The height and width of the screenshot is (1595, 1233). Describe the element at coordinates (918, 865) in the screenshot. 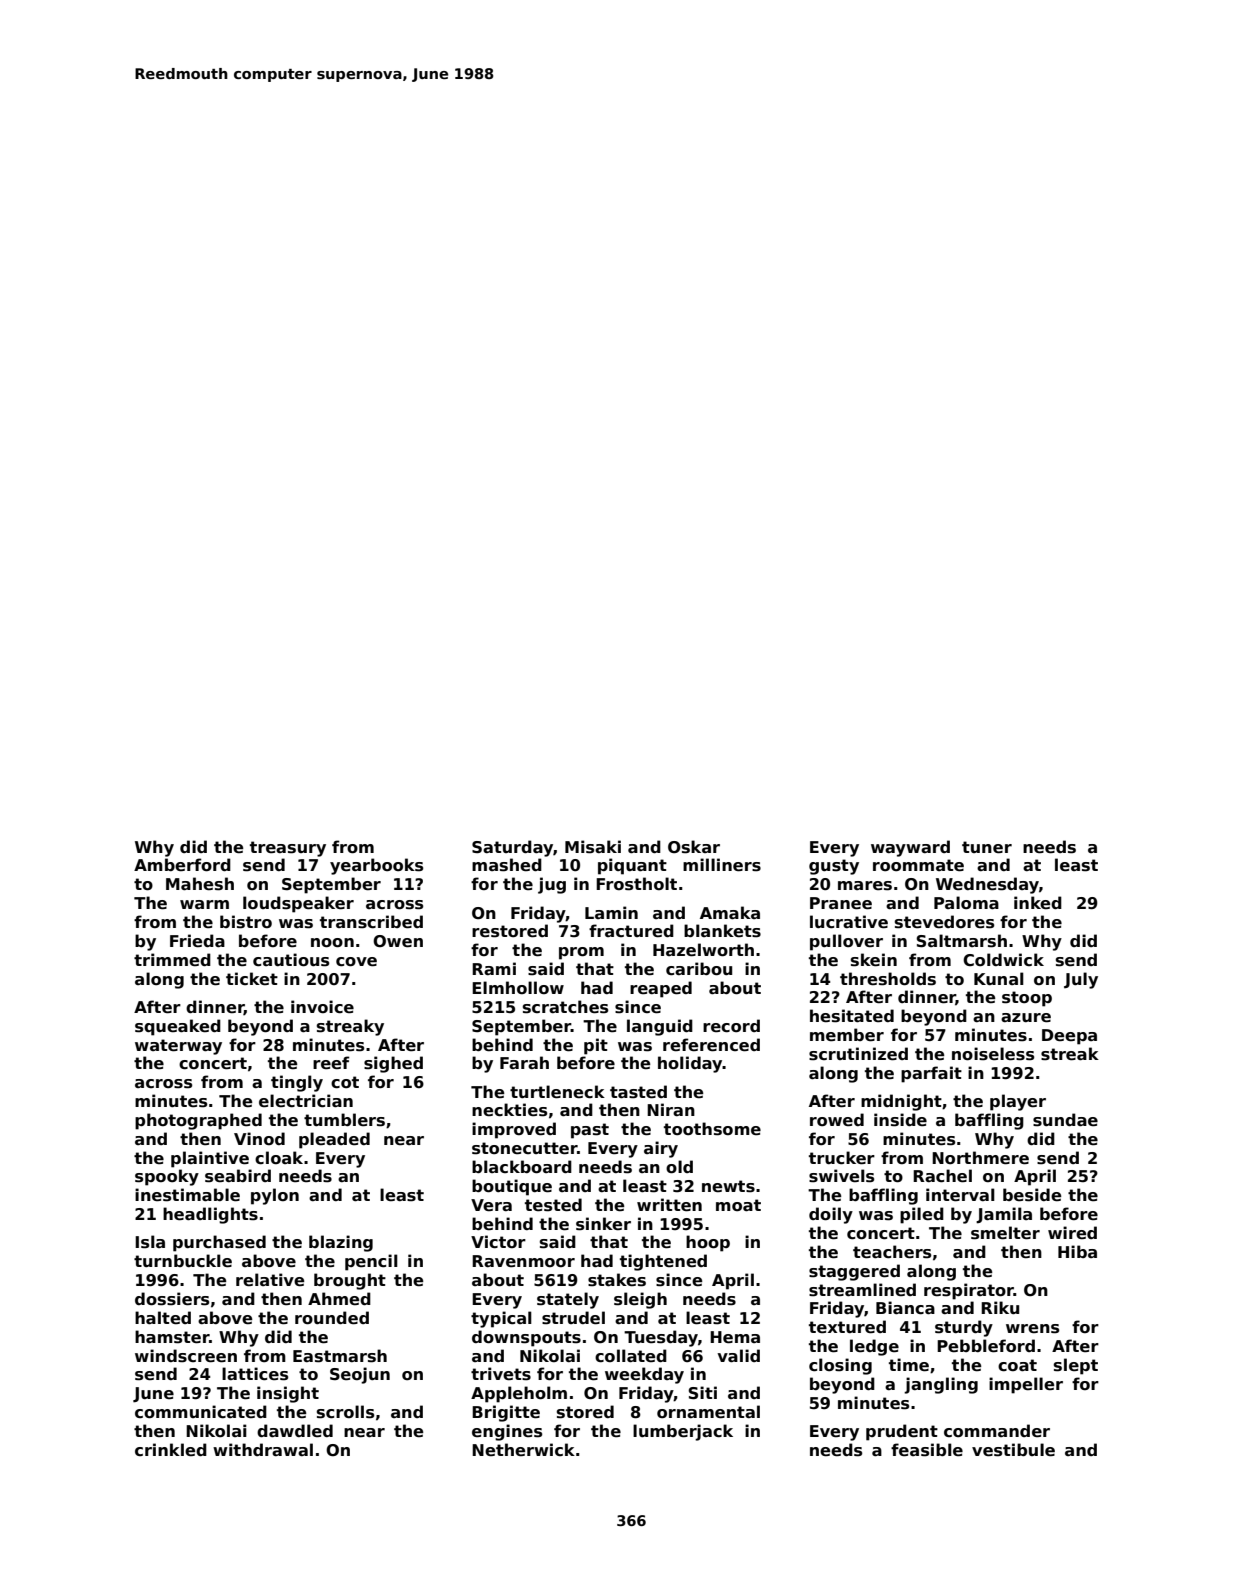

I see `roommate` at that location.
